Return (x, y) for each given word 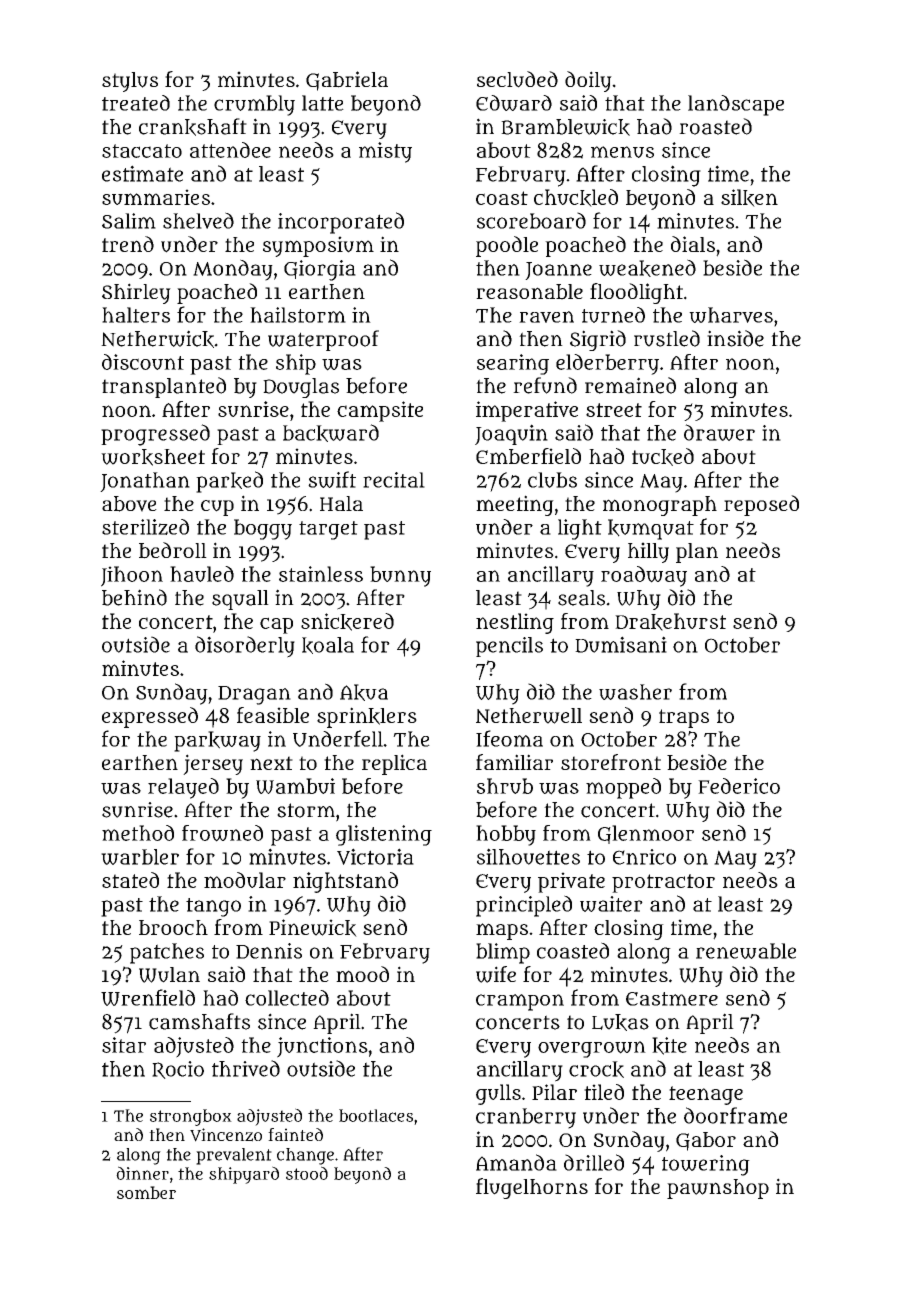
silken (749, 198)
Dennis (269, 951)
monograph (660, 506)
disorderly (245, 647)
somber (146, 1192)
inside (735, 338)
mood (362, 974)
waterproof (323, 340)
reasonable (529, 292)
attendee (230, 150)
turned (613, 315)
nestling (515, 623)
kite (669, 1046)
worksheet (153, 457)
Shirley (136, 293)
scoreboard (531, 220)
